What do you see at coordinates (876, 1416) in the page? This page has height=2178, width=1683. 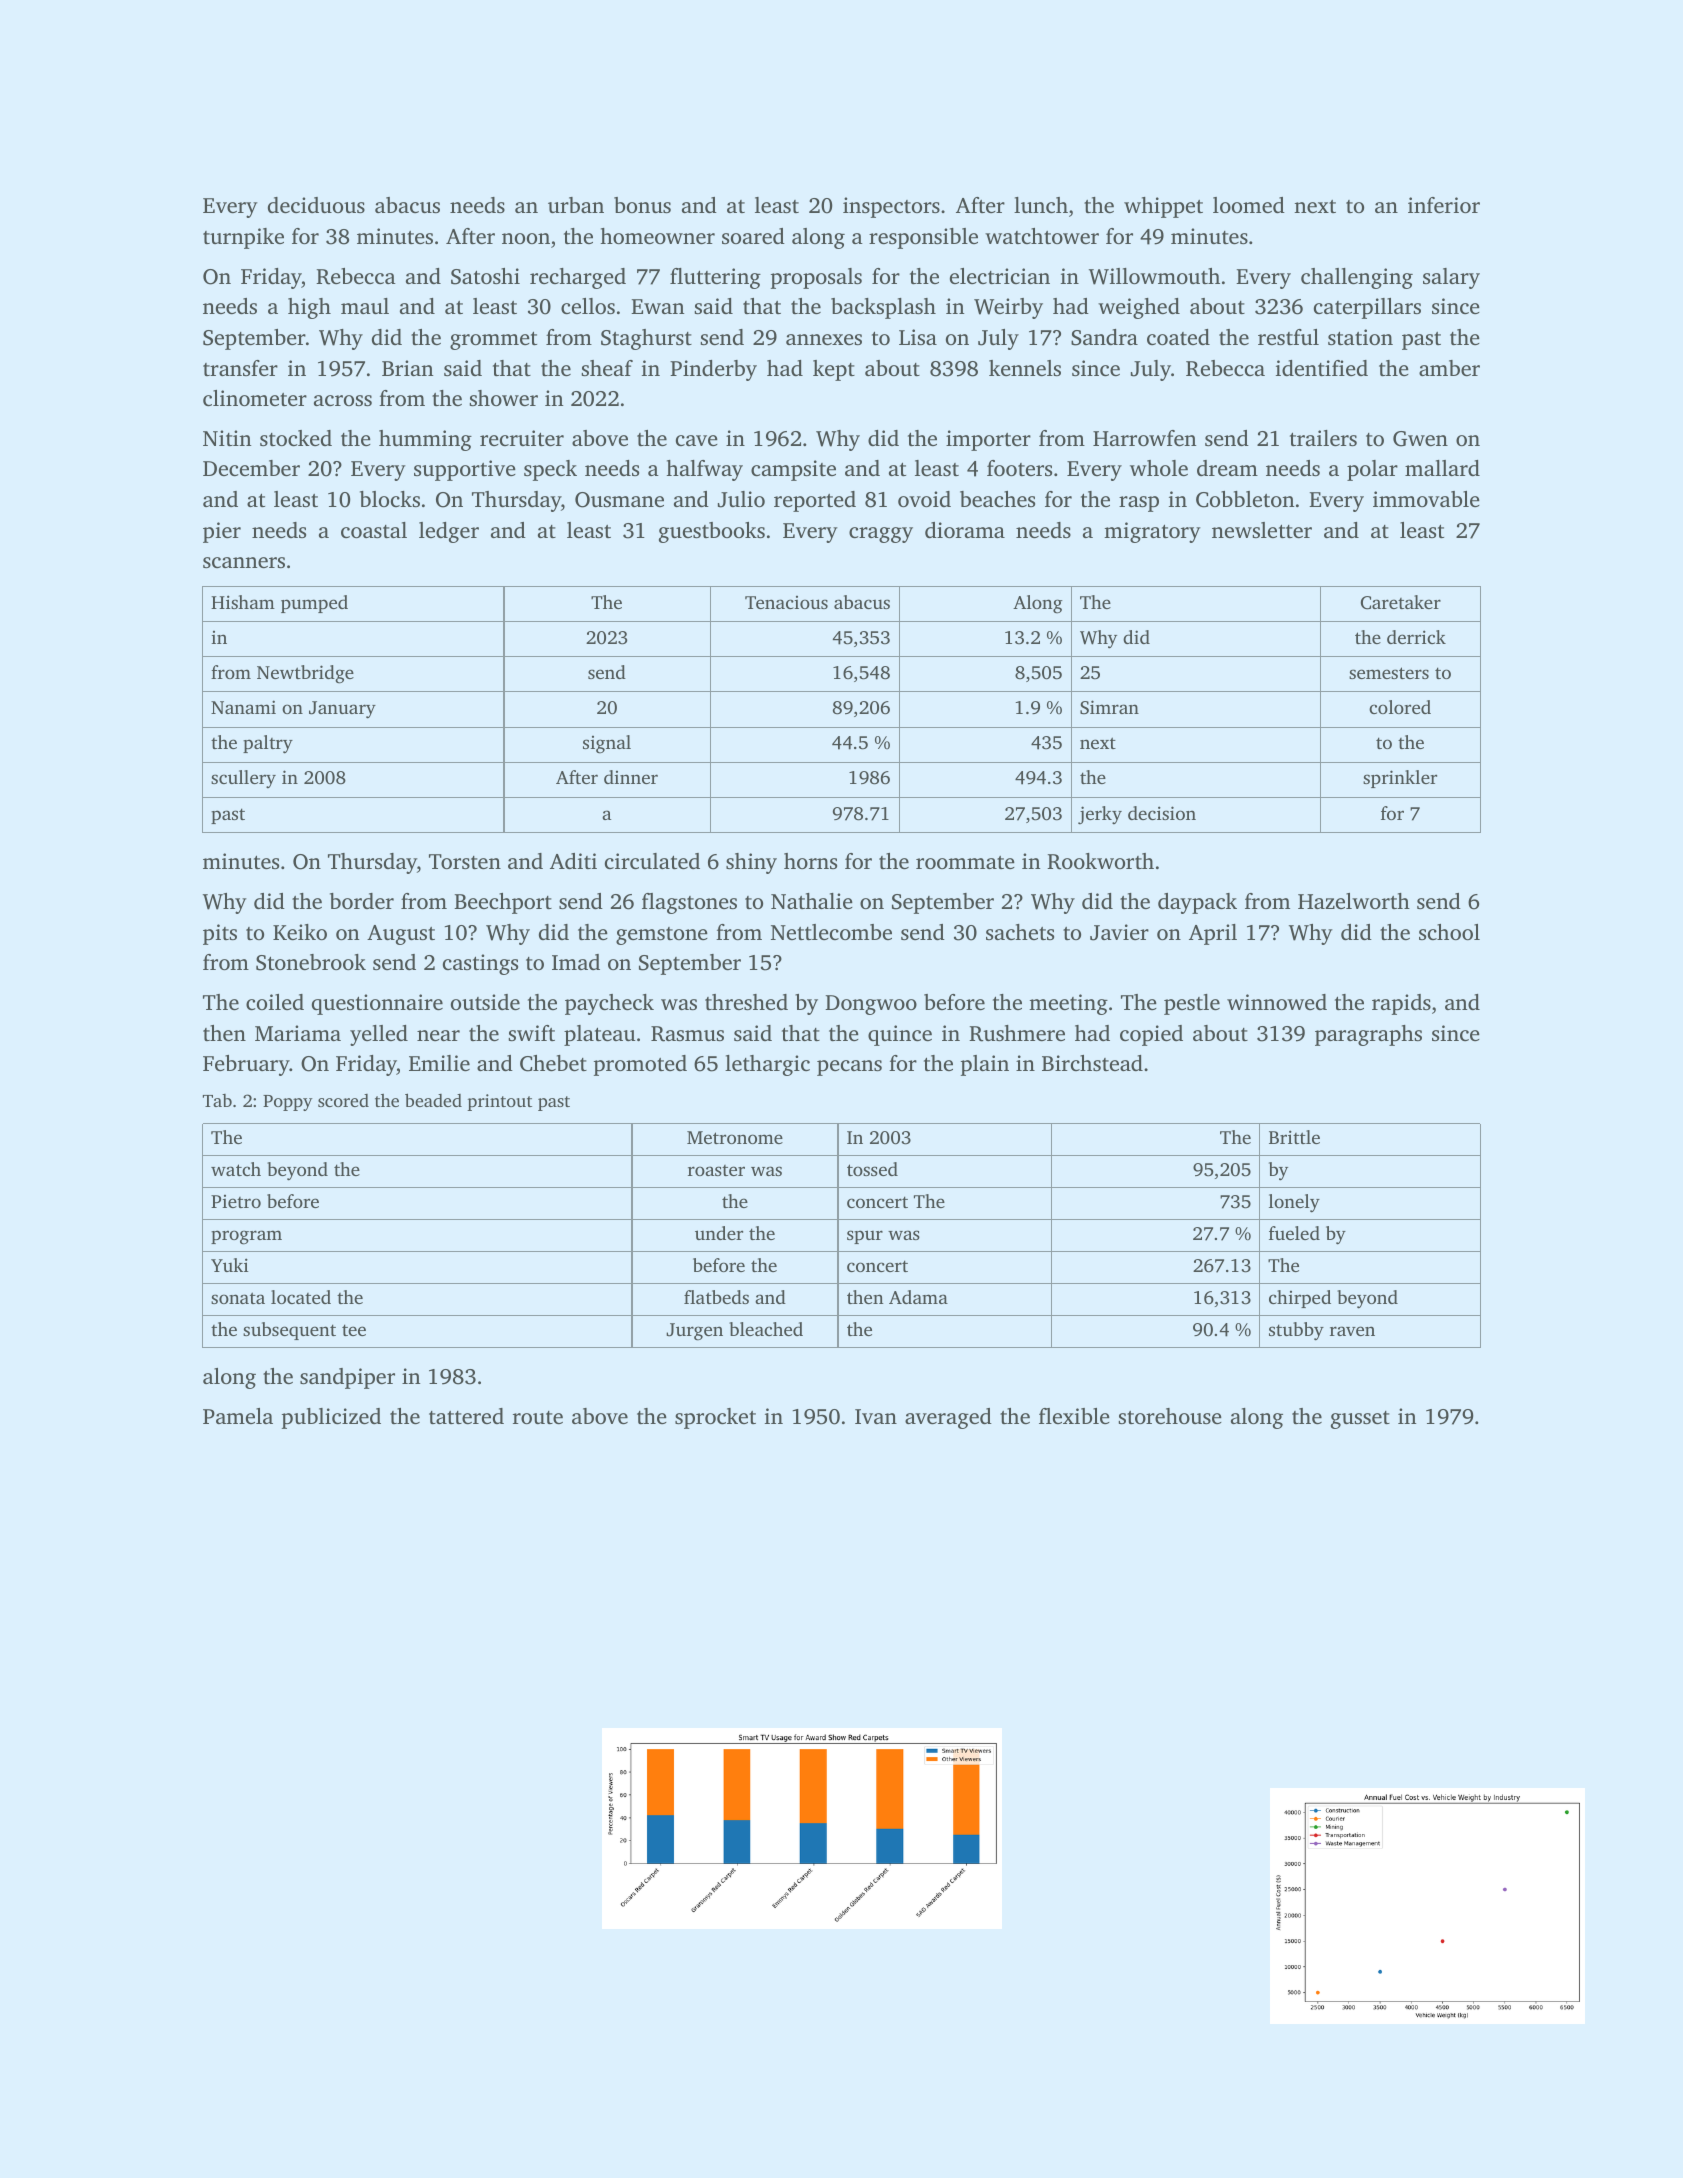 I see `Ivan` at bounding box center [876, 1416].
